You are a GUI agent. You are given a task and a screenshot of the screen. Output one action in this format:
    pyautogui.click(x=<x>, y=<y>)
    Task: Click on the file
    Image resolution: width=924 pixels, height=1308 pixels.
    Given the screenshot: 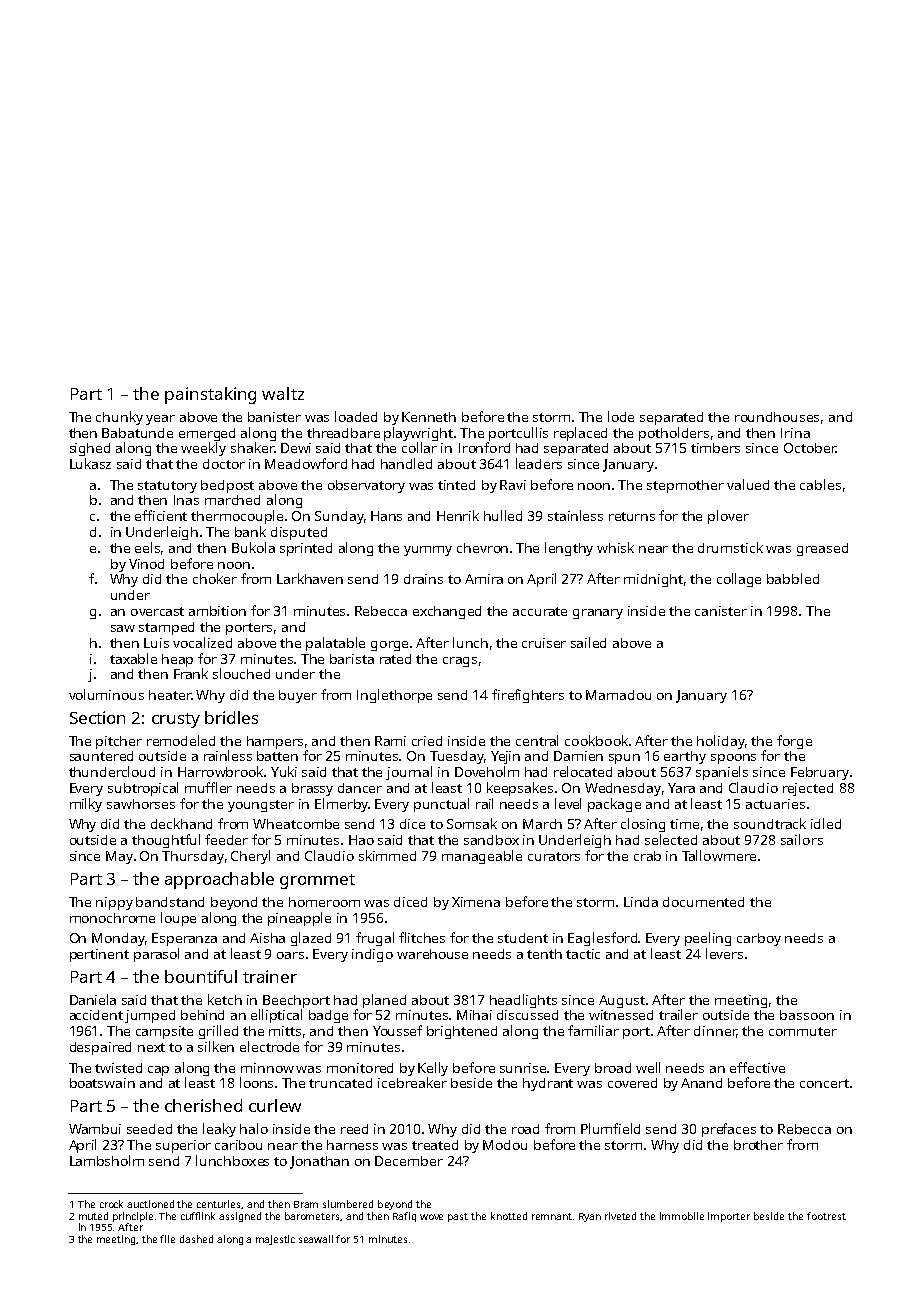 What is the action you would take?
    pyautogui.click(x=167, y=1239)
